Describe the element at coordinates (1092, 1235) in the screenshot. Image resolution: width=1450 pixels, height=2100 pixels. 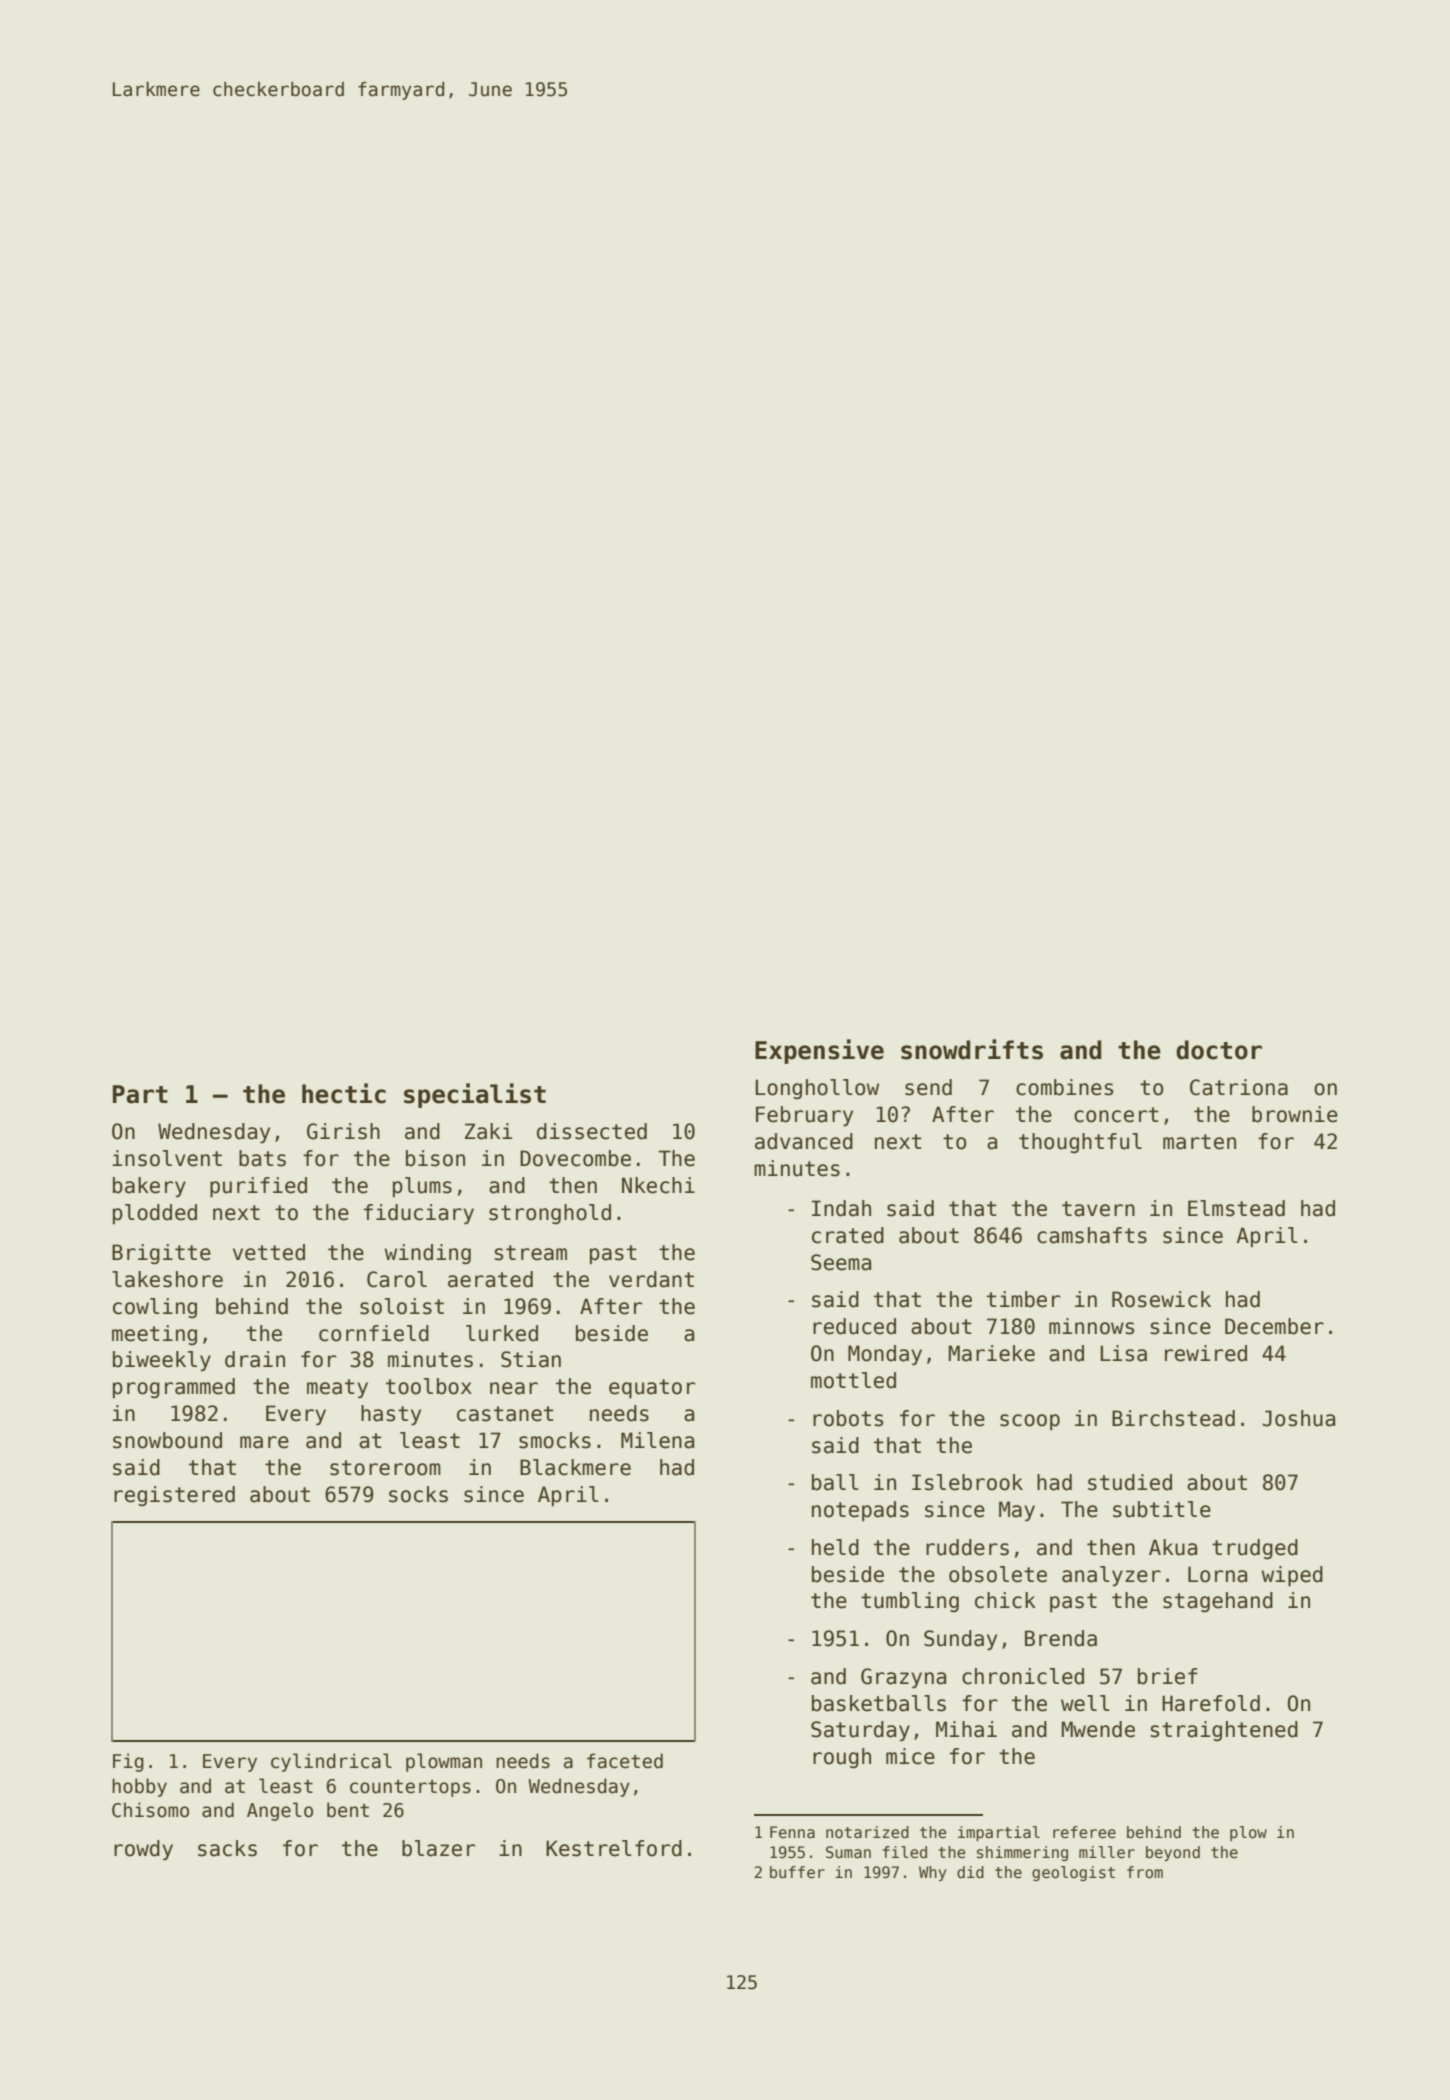
I see `camshafts` at that location.
